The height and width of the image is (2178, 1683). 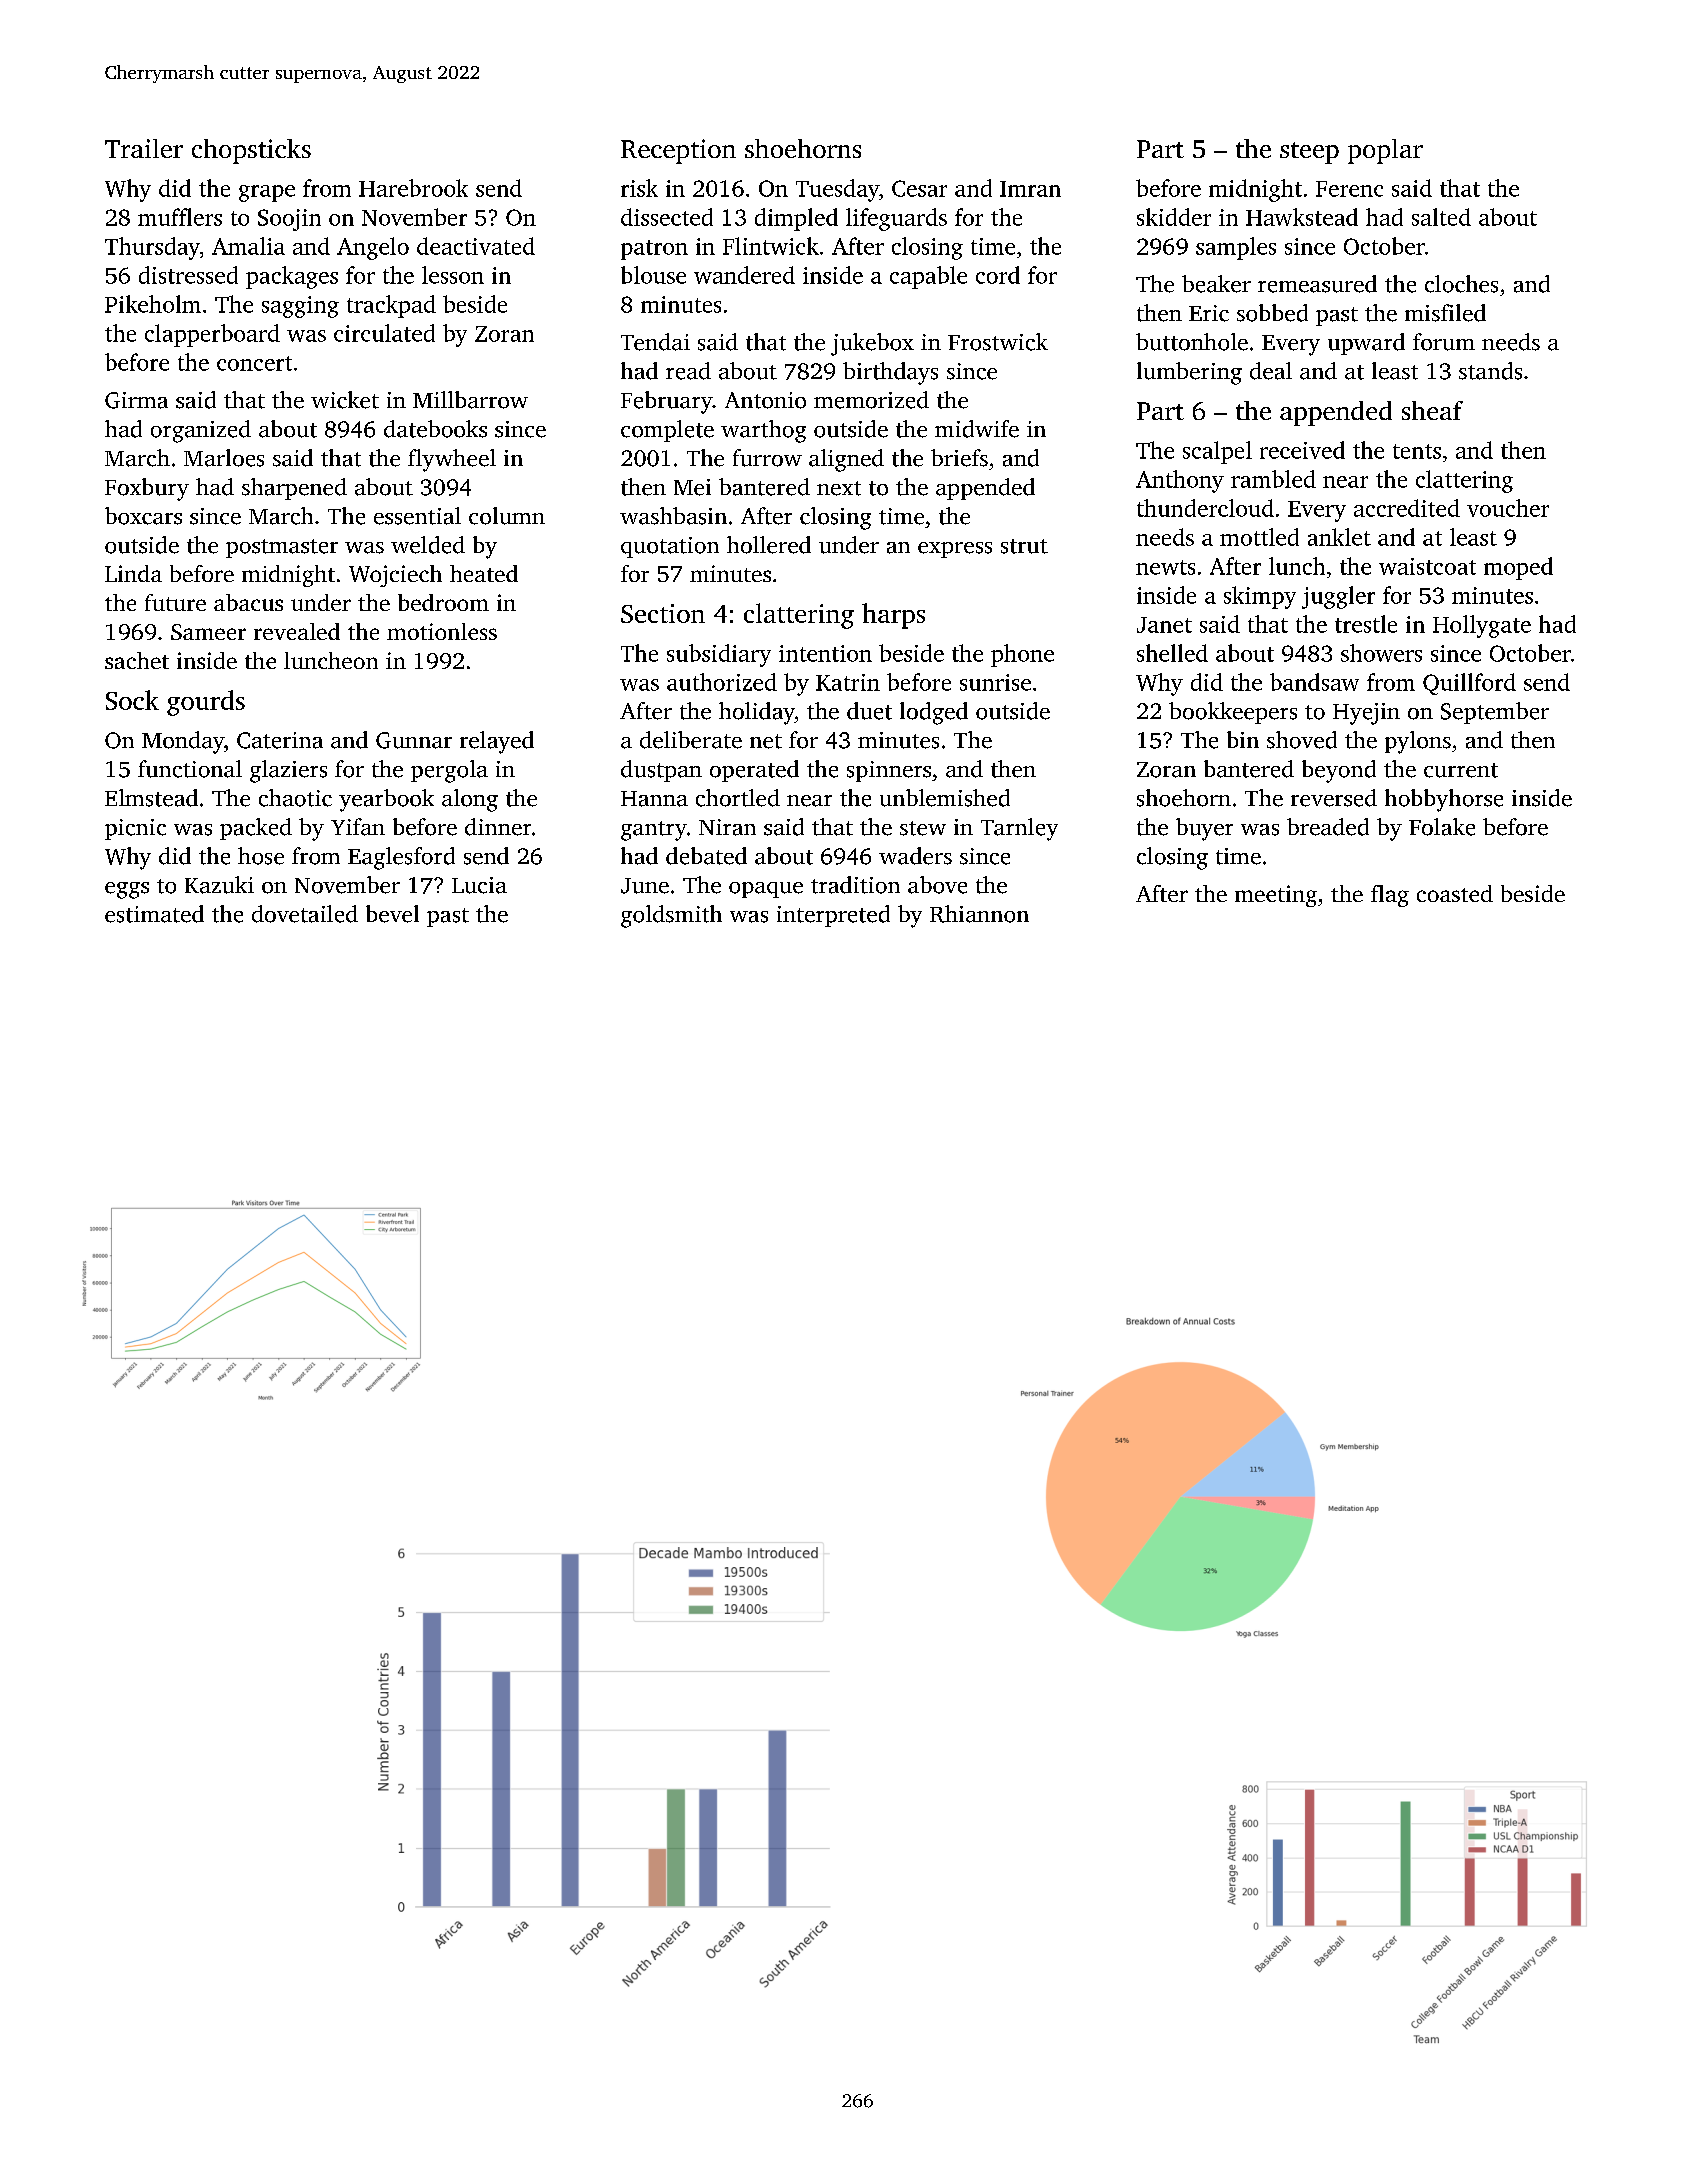 What do you see at coordinates (825, 653) in the image?
I see `intention` at bounding box center [825, 653].
